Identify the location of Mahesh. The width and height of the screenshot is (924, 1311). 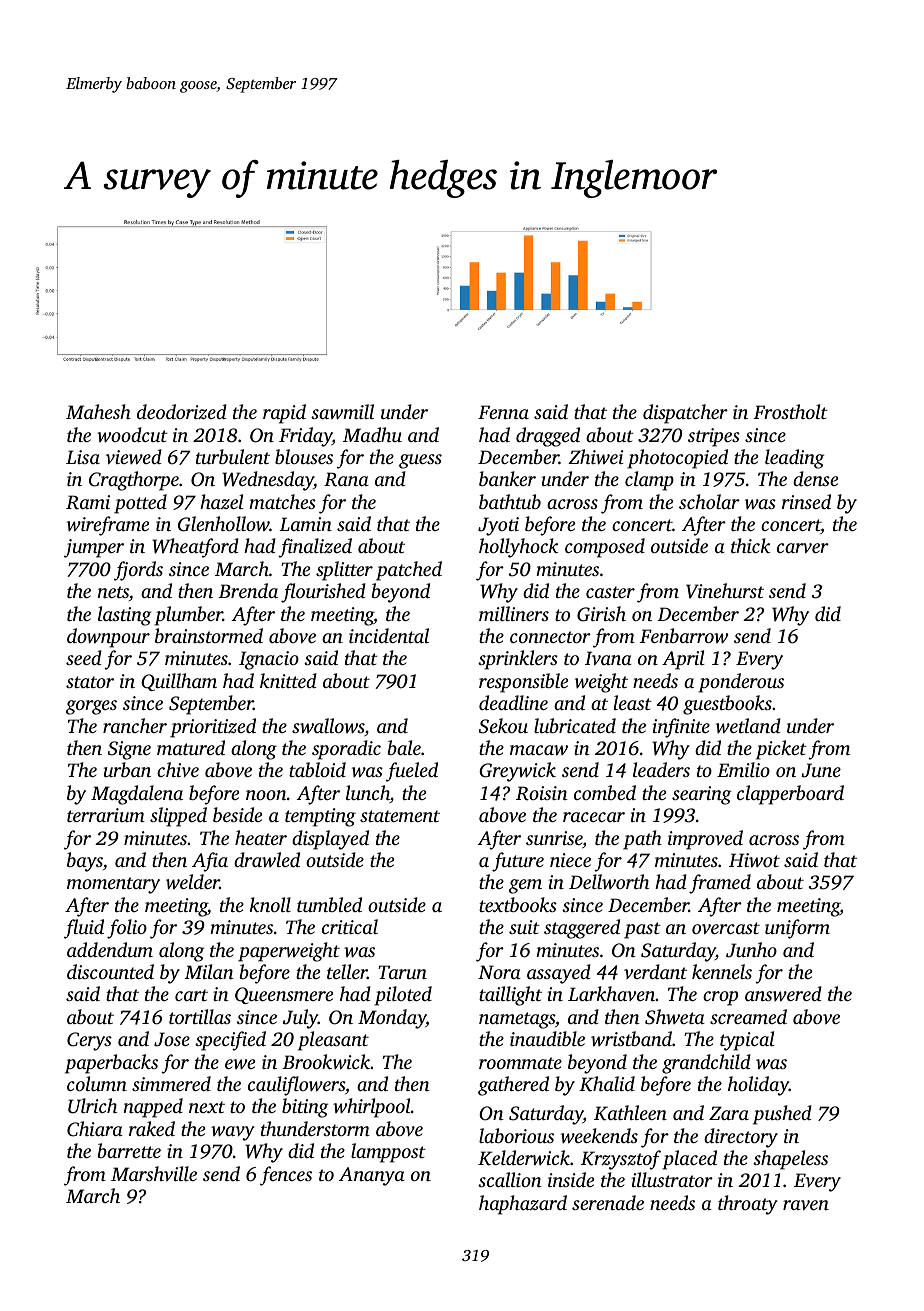
(98, 411).
